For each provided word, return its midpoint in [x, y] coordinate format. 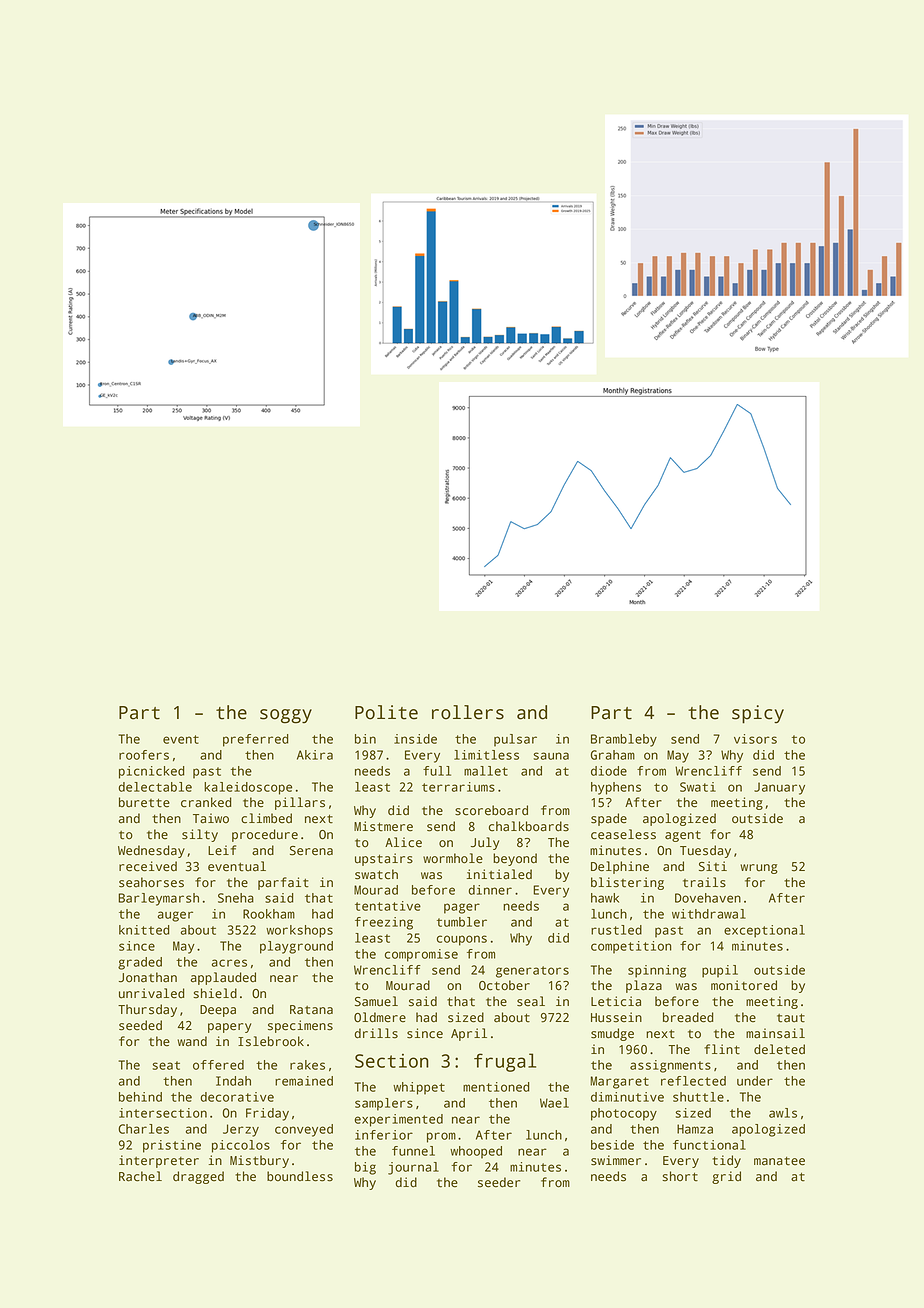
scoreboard [491, 810]
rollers [468, 712]
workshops [299, 931]
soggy [286, 716]
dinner [490, 890]
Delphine [620, 867]
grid [726, 1177]
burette [144, 802]
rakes [307, 1065]
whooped [476, 1152]
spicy [758, 714]
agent [683, 836]
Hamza [695, 1129]
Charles [143, 1129]
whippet [419, 1088]
